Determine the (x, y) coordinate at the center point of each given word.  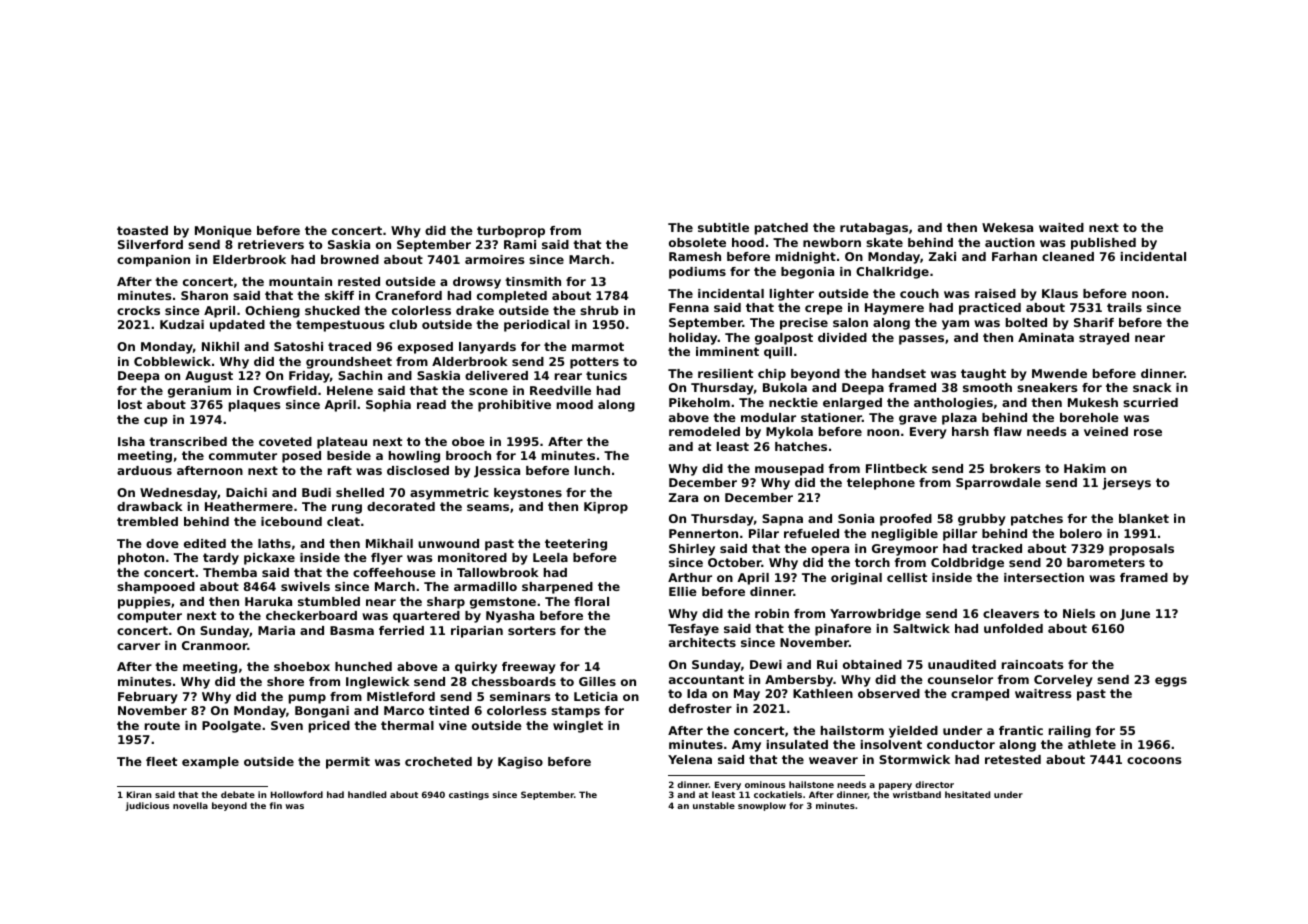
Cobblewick (172, 361)
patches (1037, 520)
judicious (147, 806)
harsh (970, 431)
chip (772, 375)
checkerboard (311, 615)
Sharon (204, 295)
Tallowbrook (498, 572)
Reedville (560, 390)
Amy (746, 746)
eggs (1171, 682)
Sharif (1094, 322)
